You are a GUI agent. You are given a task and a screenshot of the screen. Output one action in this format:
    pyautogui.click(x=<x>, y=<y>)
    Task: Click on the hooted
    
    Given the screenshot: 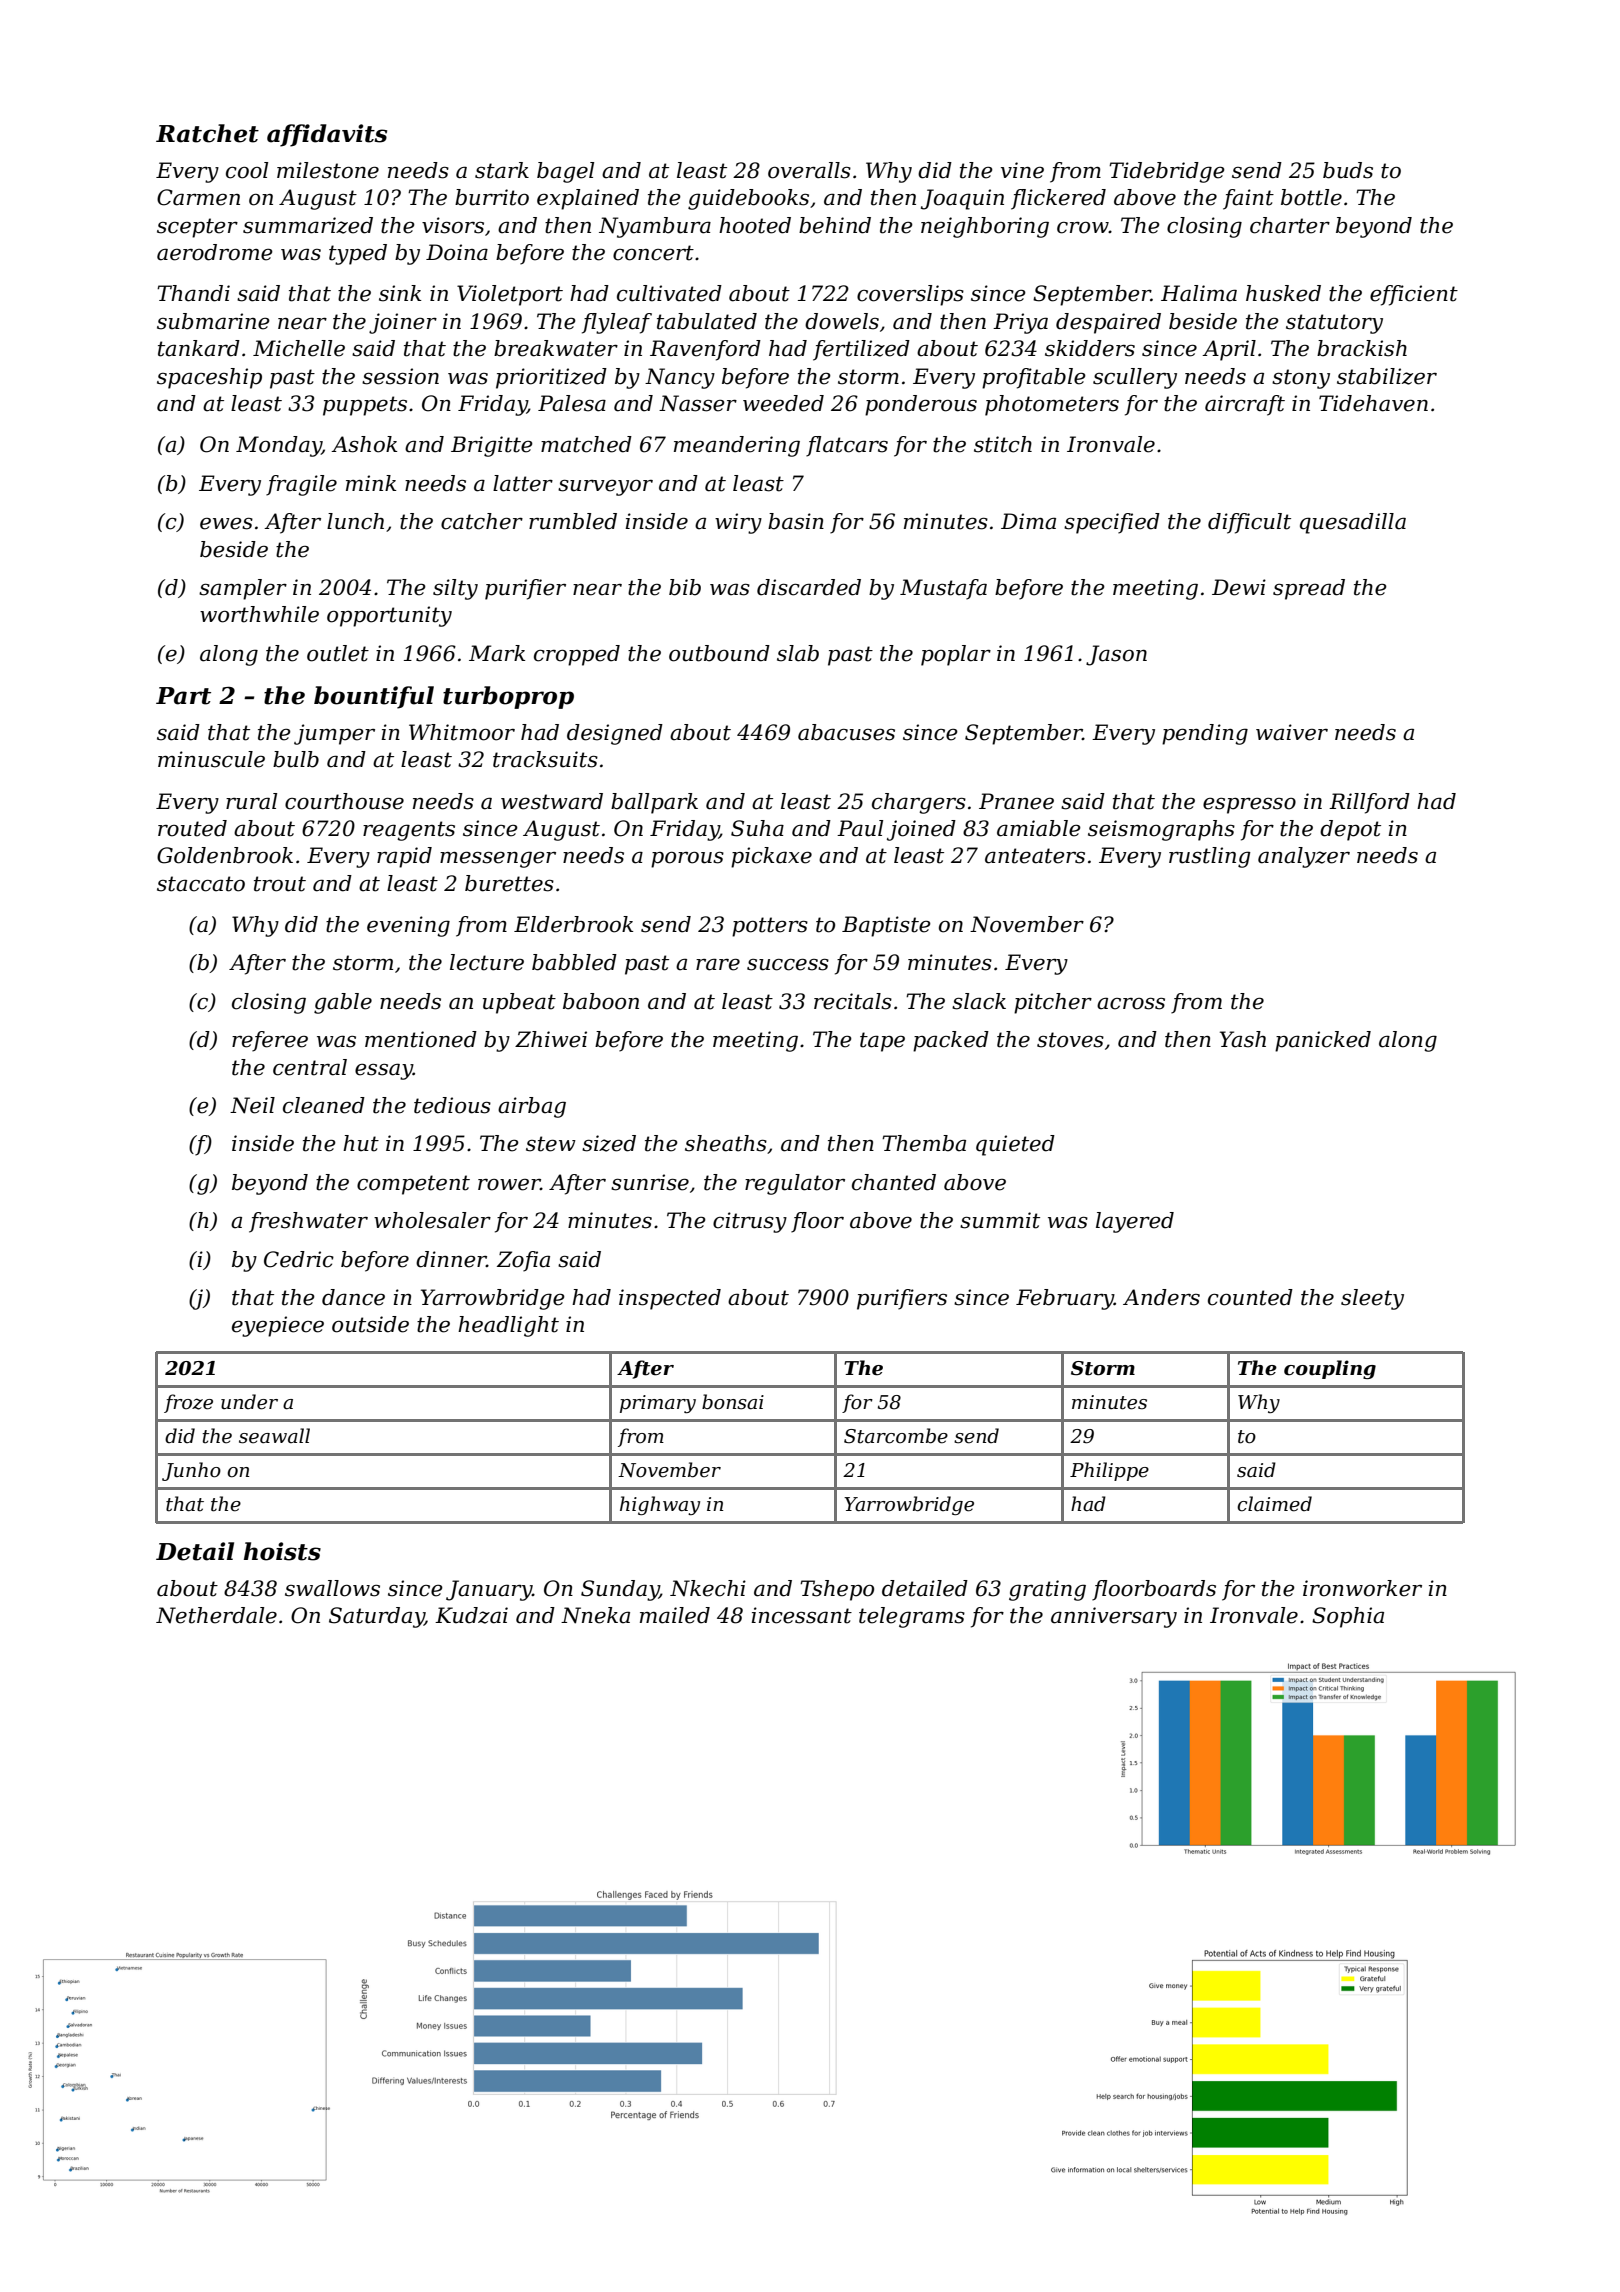 What is the action you would take?
    pyautogui.click(x=755, y=225)
